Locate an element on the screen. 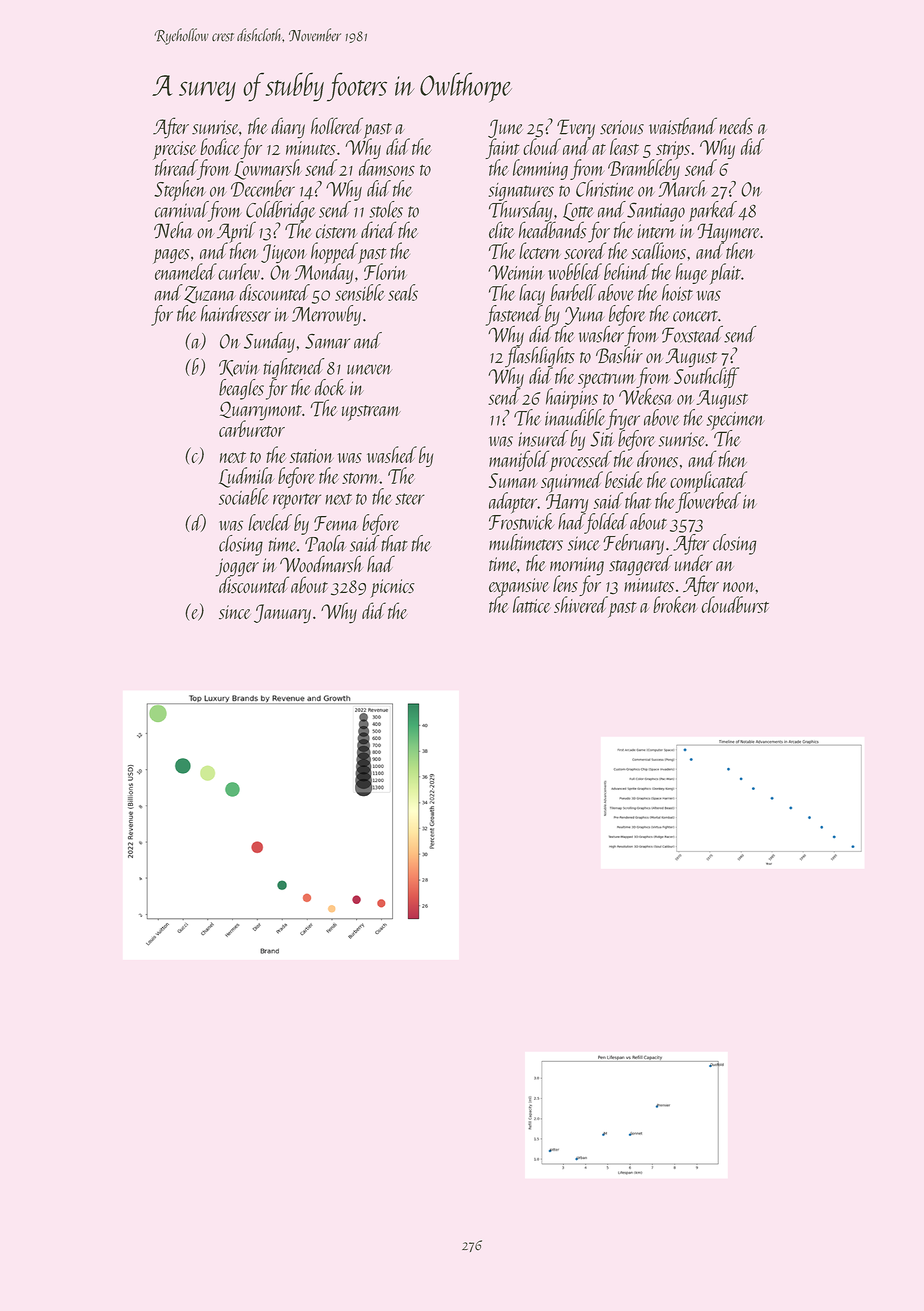 The width and height of the screenshot is (924, 1311). Jiyeon is located at coordinates (284, 254).
